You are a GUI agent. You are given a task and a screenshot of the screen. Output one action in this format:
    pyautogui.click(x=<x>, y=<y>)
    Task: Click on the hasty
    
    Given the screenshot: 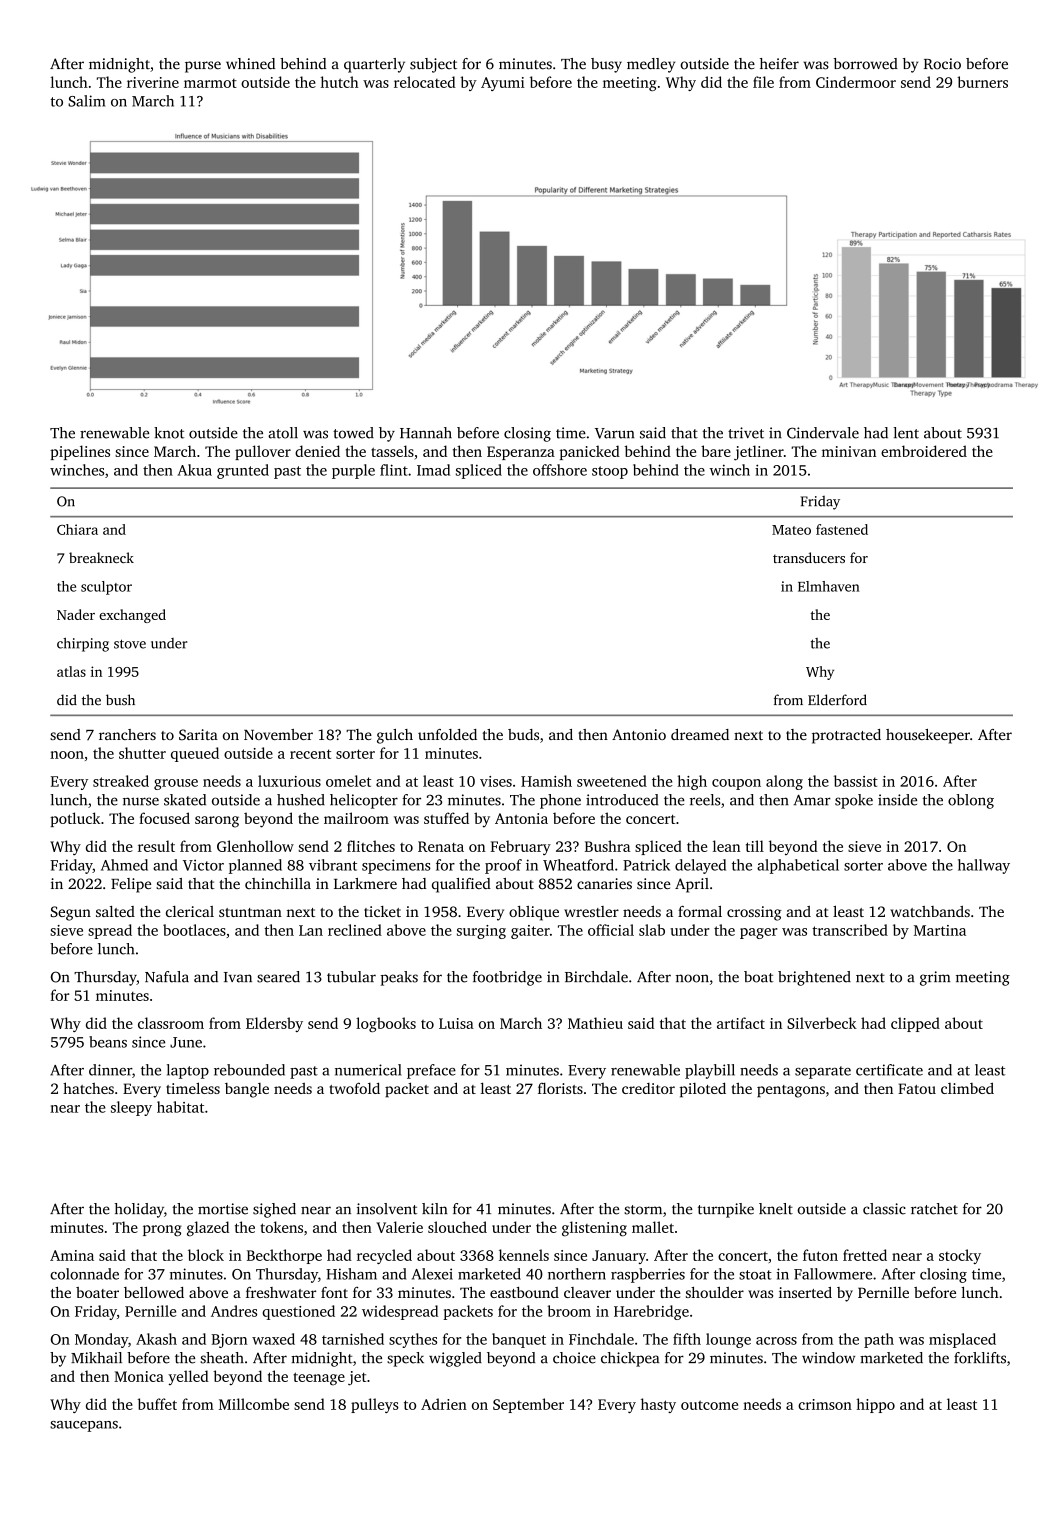 What is the action you would take?
    pyautogui.click(x=658, y=1405)
